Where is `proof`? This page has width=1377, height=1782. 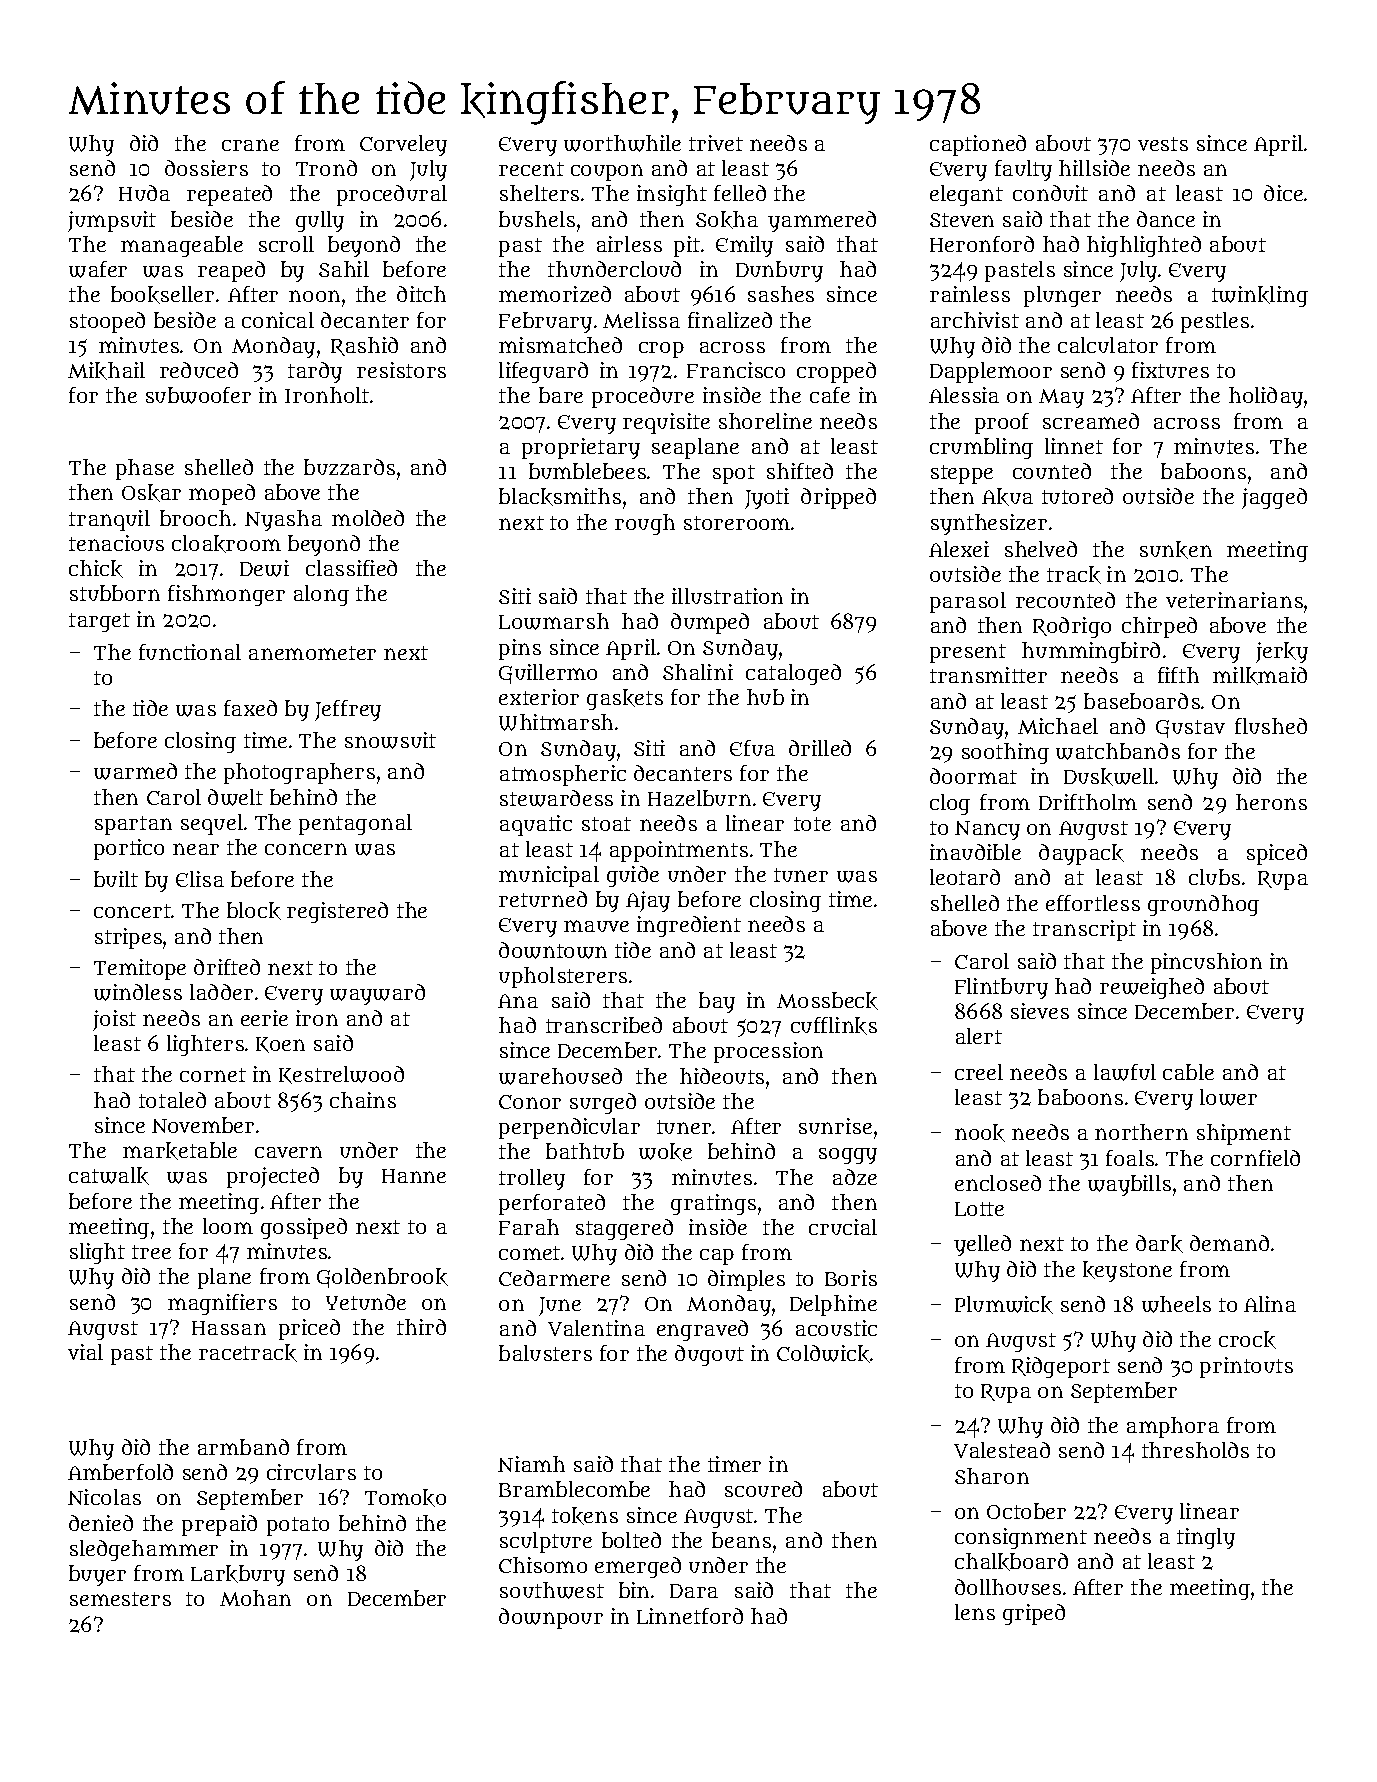
proof is located at coordinates (1002, 423).
